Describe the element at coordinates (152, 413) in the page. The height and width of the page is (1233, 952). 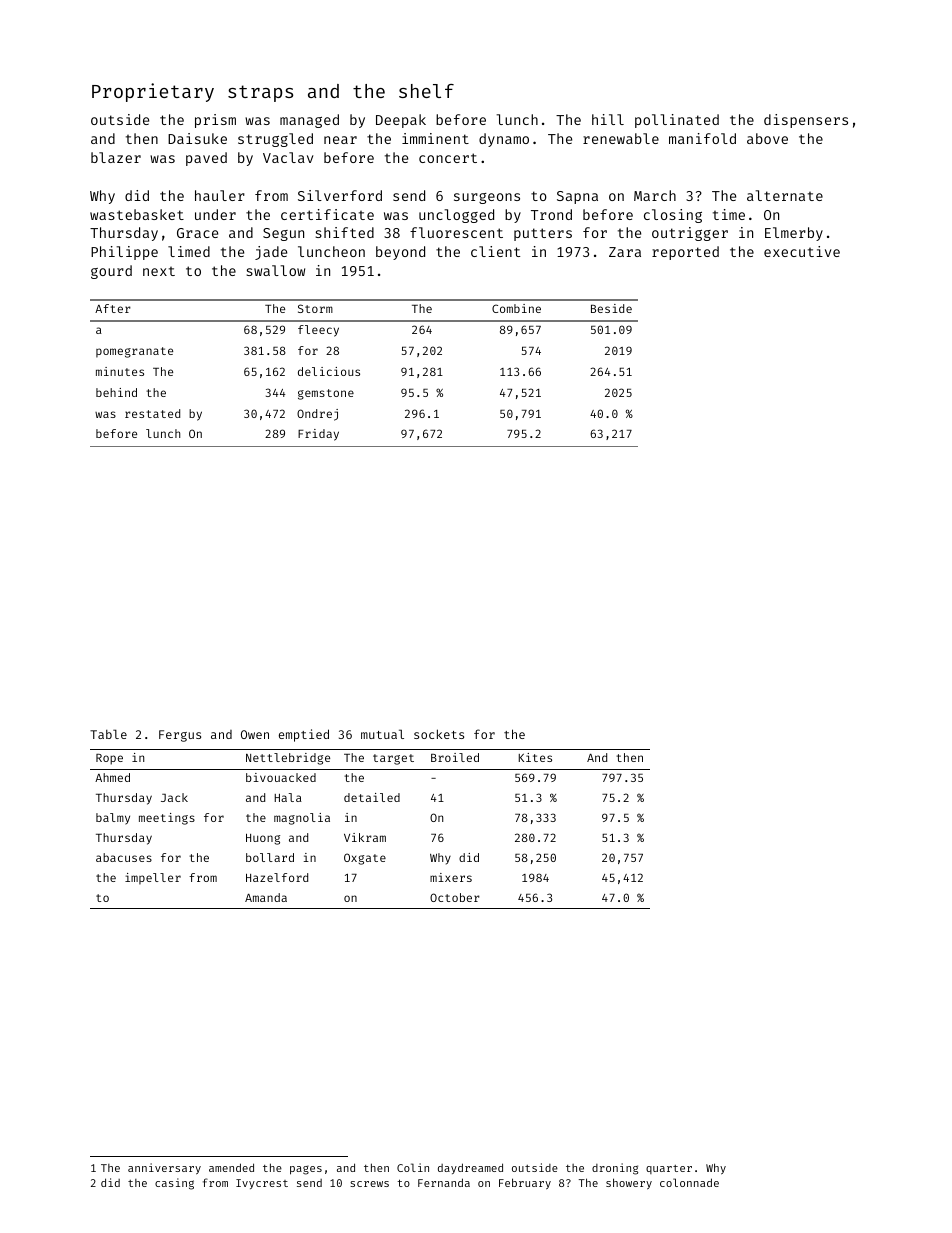
I see `restated` at that location.
